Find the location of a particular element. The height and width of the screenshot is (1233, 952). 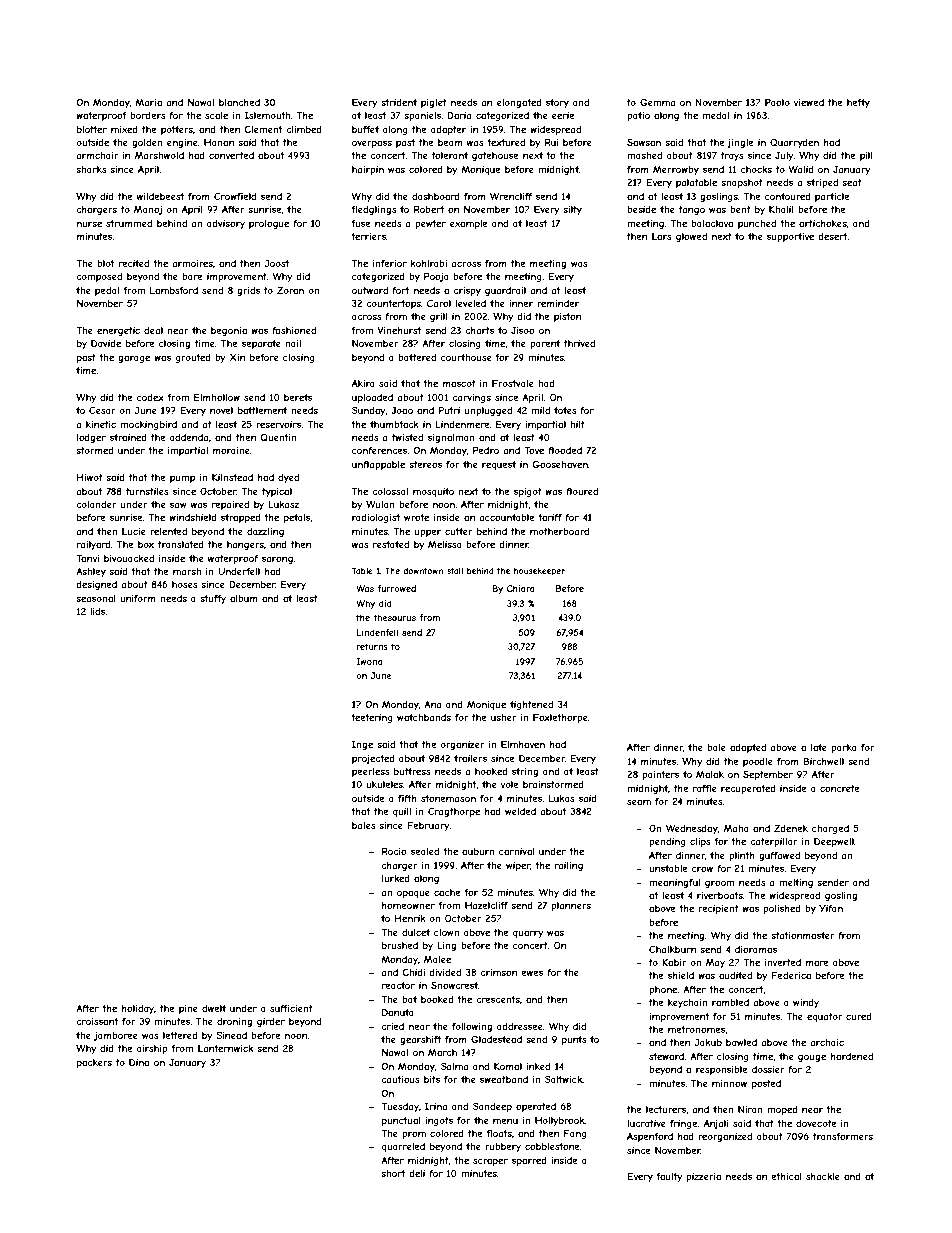

moraine is located at coordinates (231, 450).
